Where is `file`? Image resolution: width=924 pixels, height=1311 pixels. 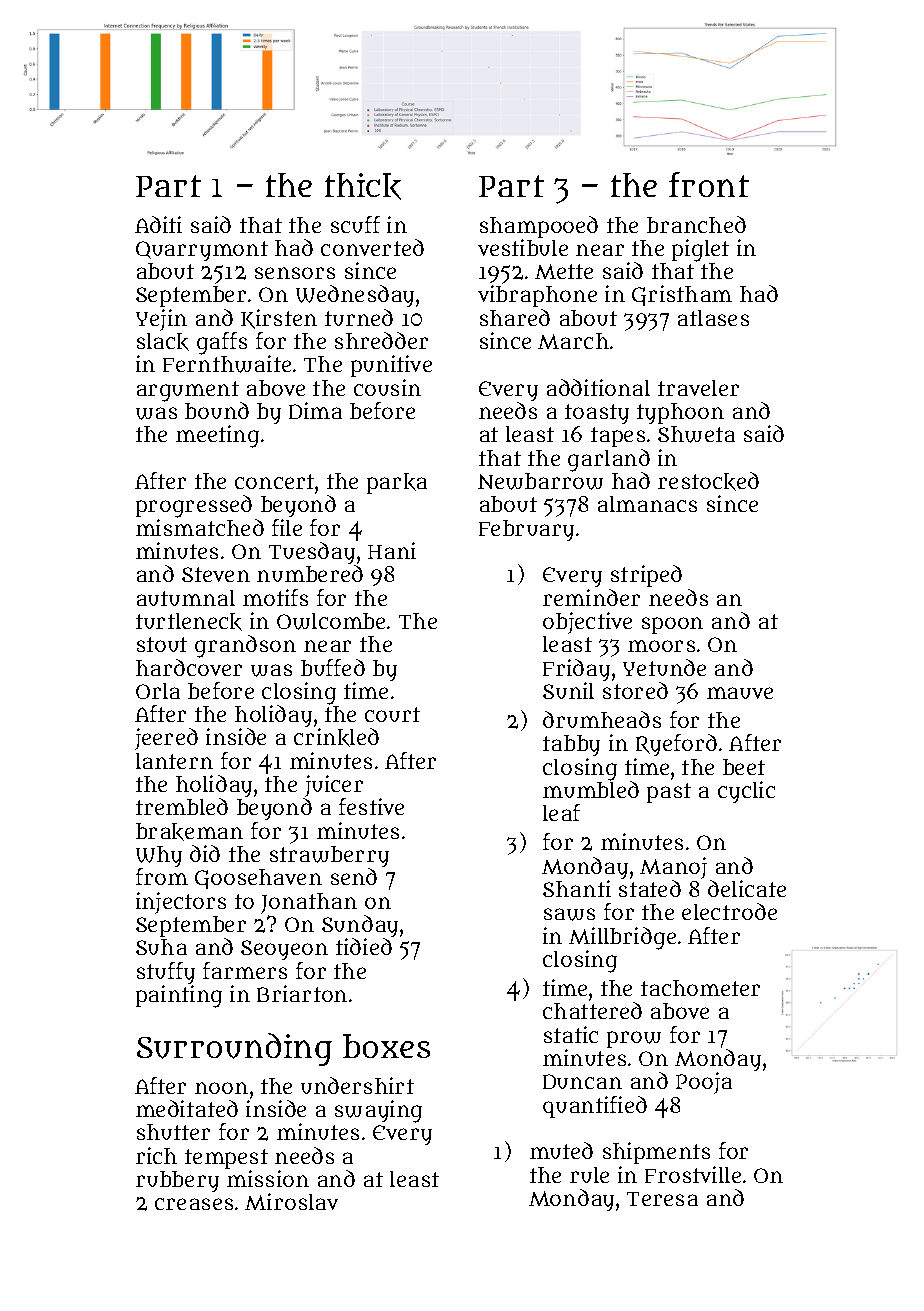
file is located at coordinates (287, 527).
